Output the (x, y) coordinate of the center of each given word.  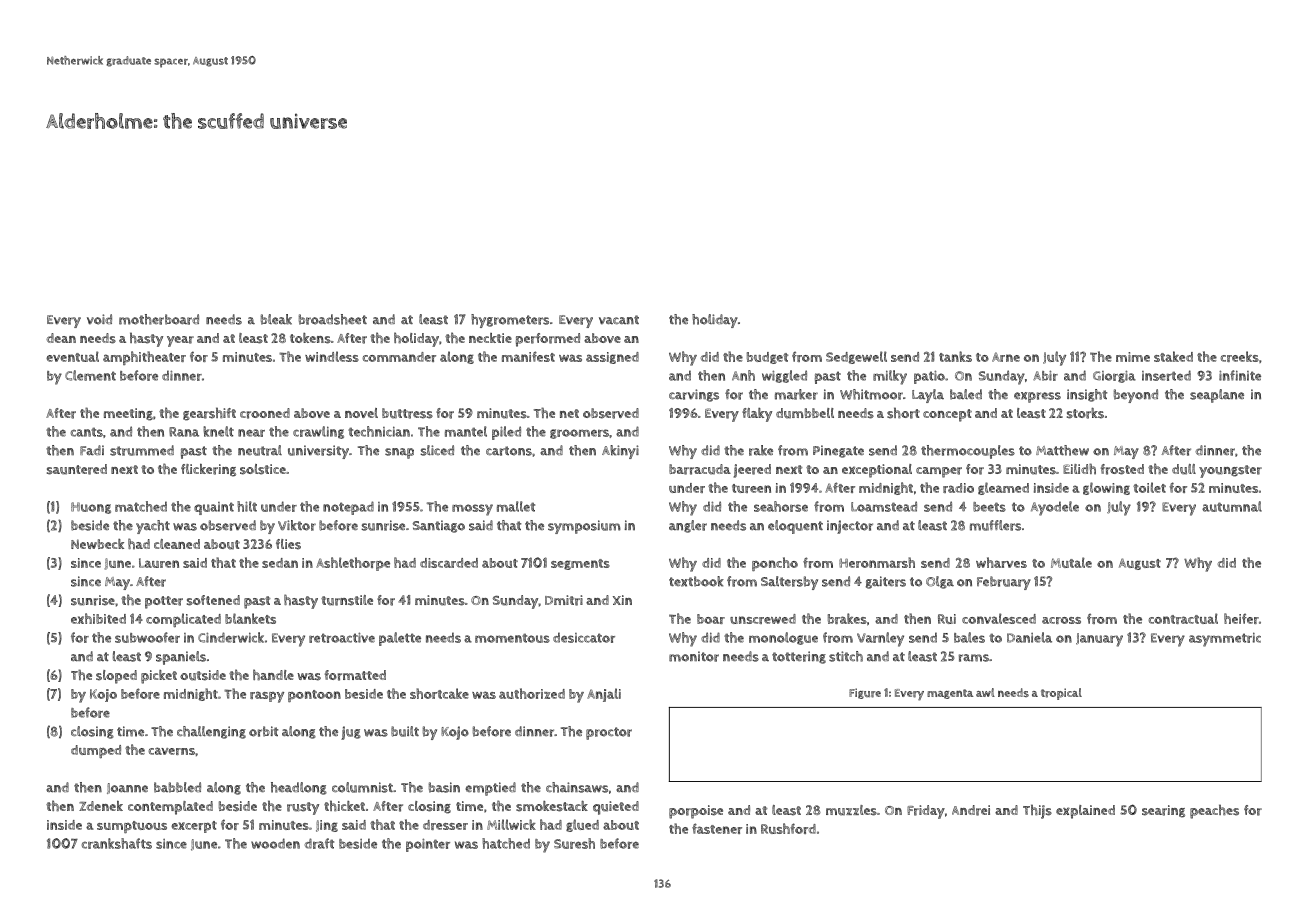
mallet (516, 506)
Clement (90, 375)
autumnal (1232, 506)
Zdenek (101, 806)
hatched (506, 843)
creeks (1239, 356)
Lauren (159, 563)
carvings (694, 395)
